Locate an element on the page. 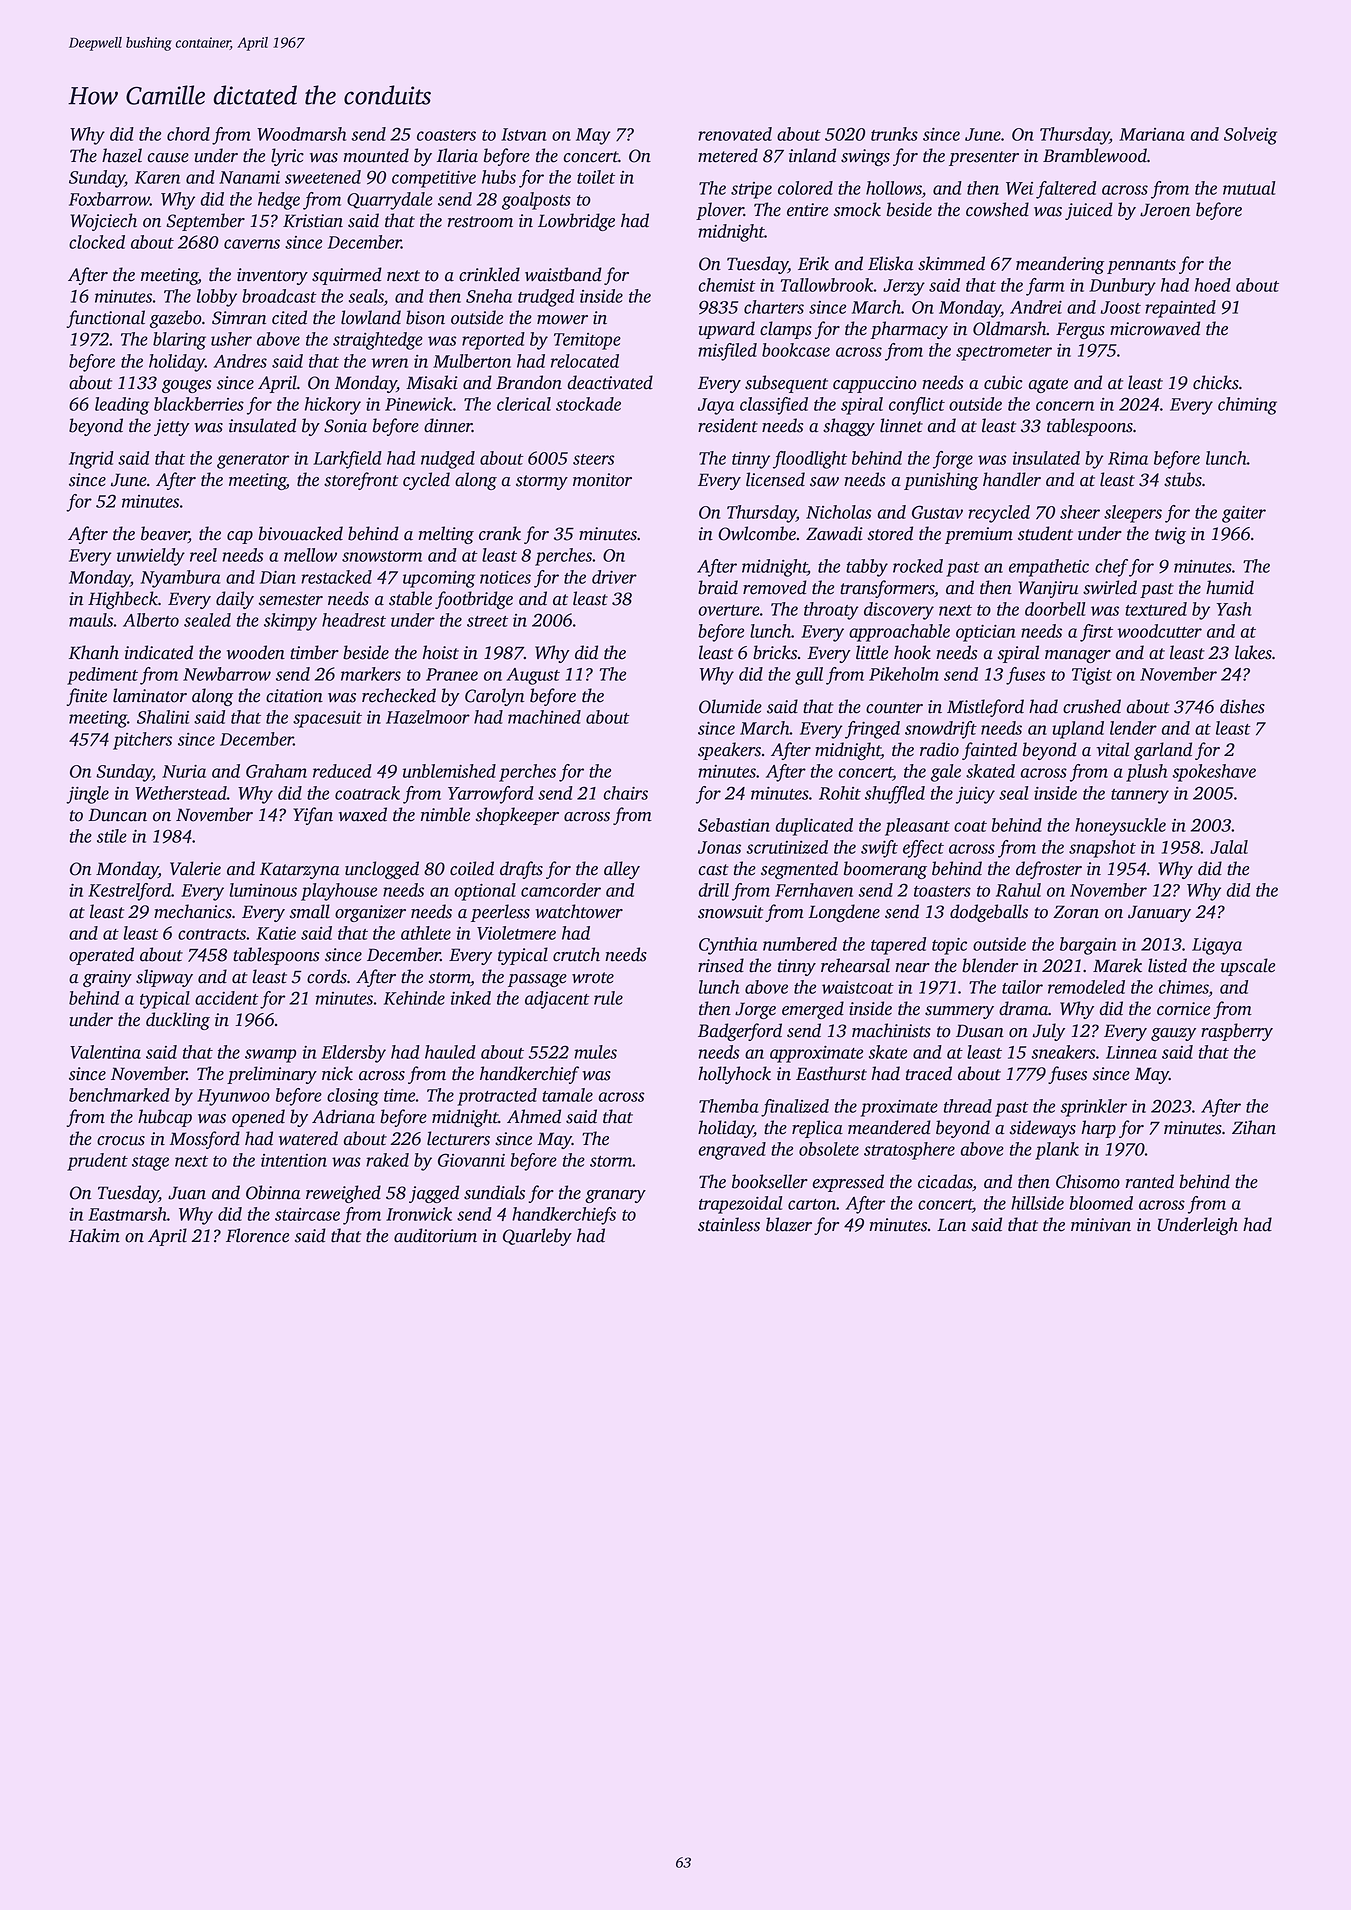 Image resolution: width=1351 pixels, height=1910 pixels. trunks is located at coordinates (894, 134).
